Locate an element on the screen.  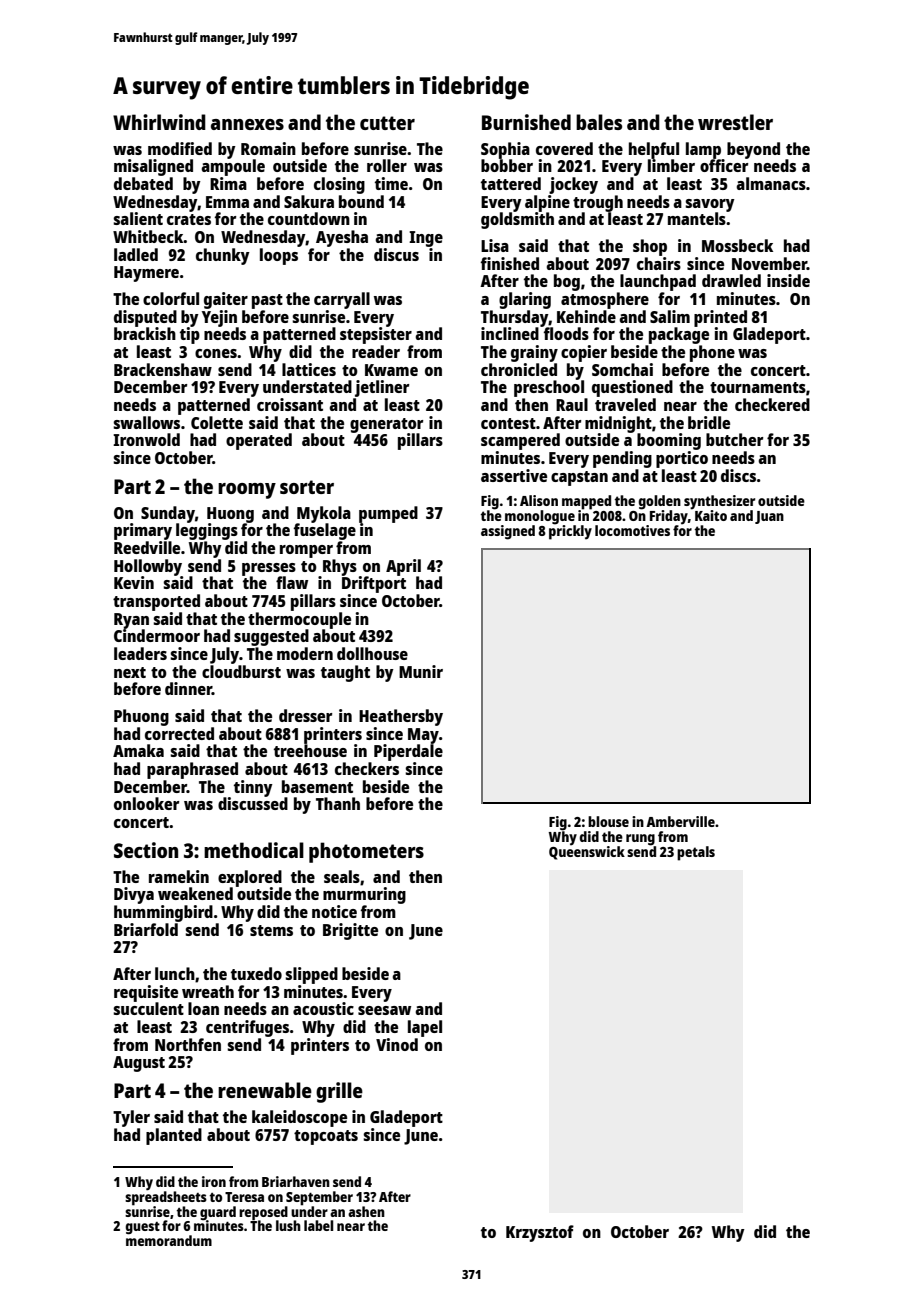
label is located at coordinates (318, 1225).
